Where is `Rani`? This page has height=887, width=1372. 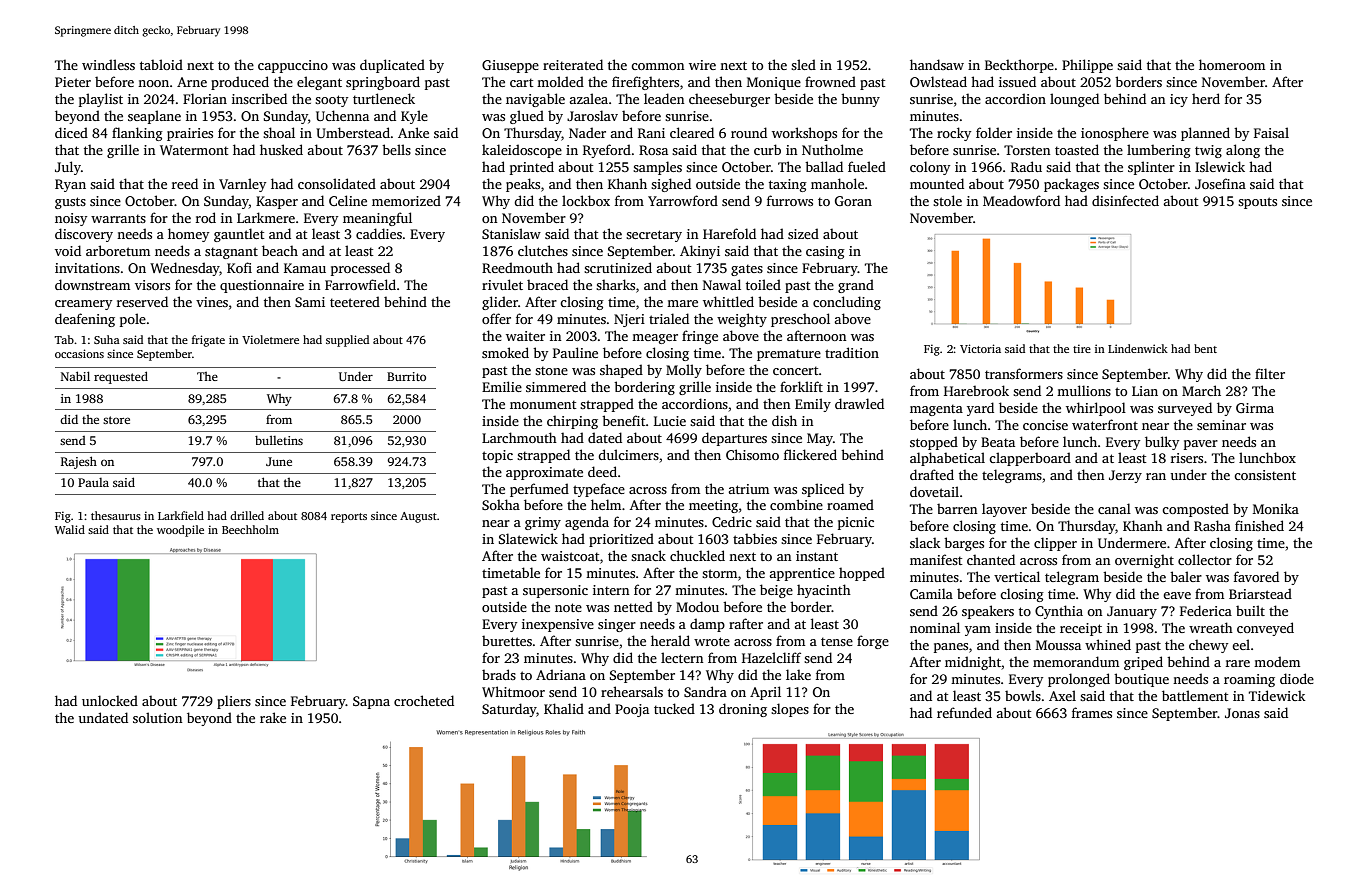 Rani is located at coordinates (651, 133).
